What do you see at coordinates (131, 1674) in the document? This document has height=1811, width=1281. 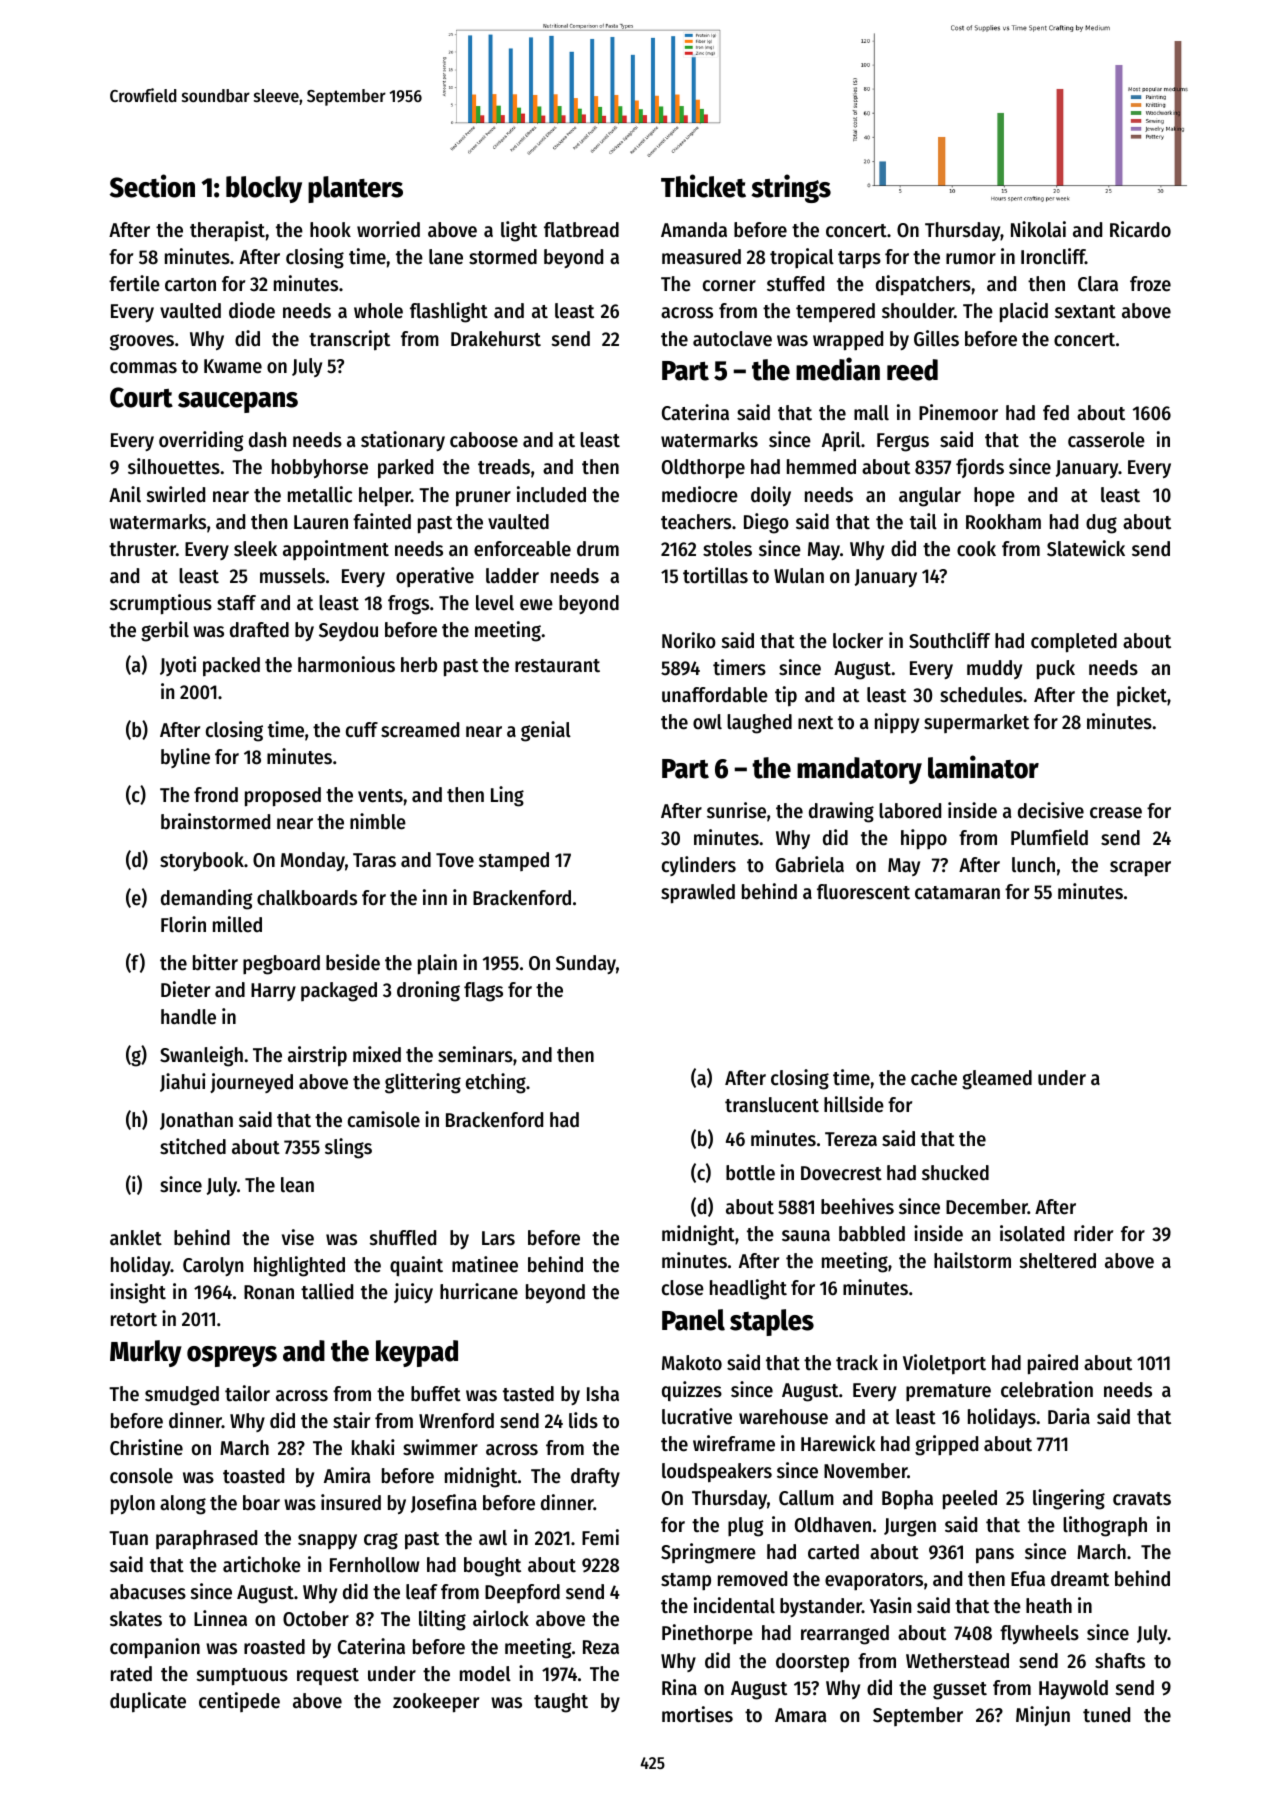 I see `rated` at bounding box center [131, 1674].
